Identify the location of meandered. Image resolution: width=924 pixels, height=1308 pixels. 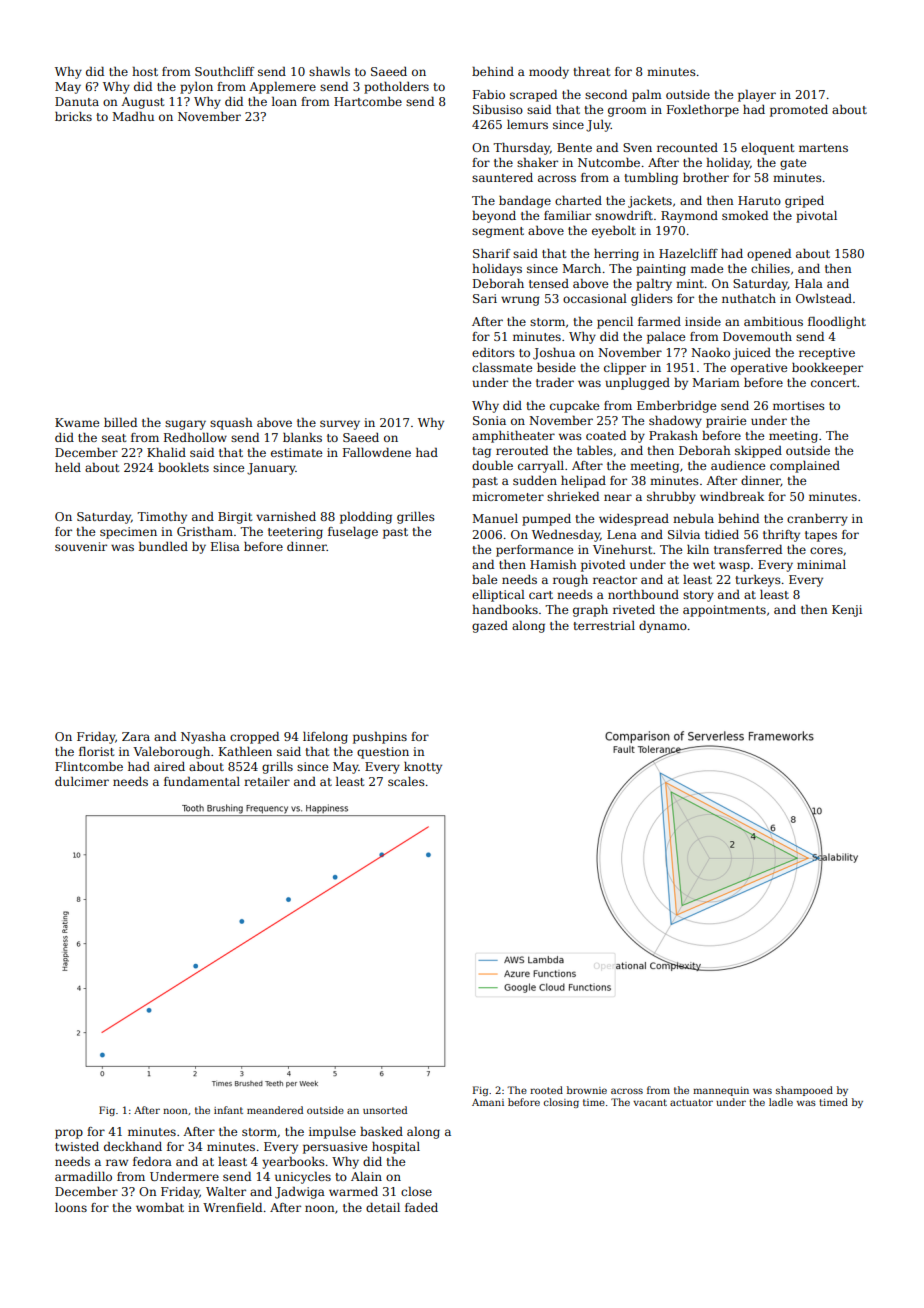
(275, 1110).
